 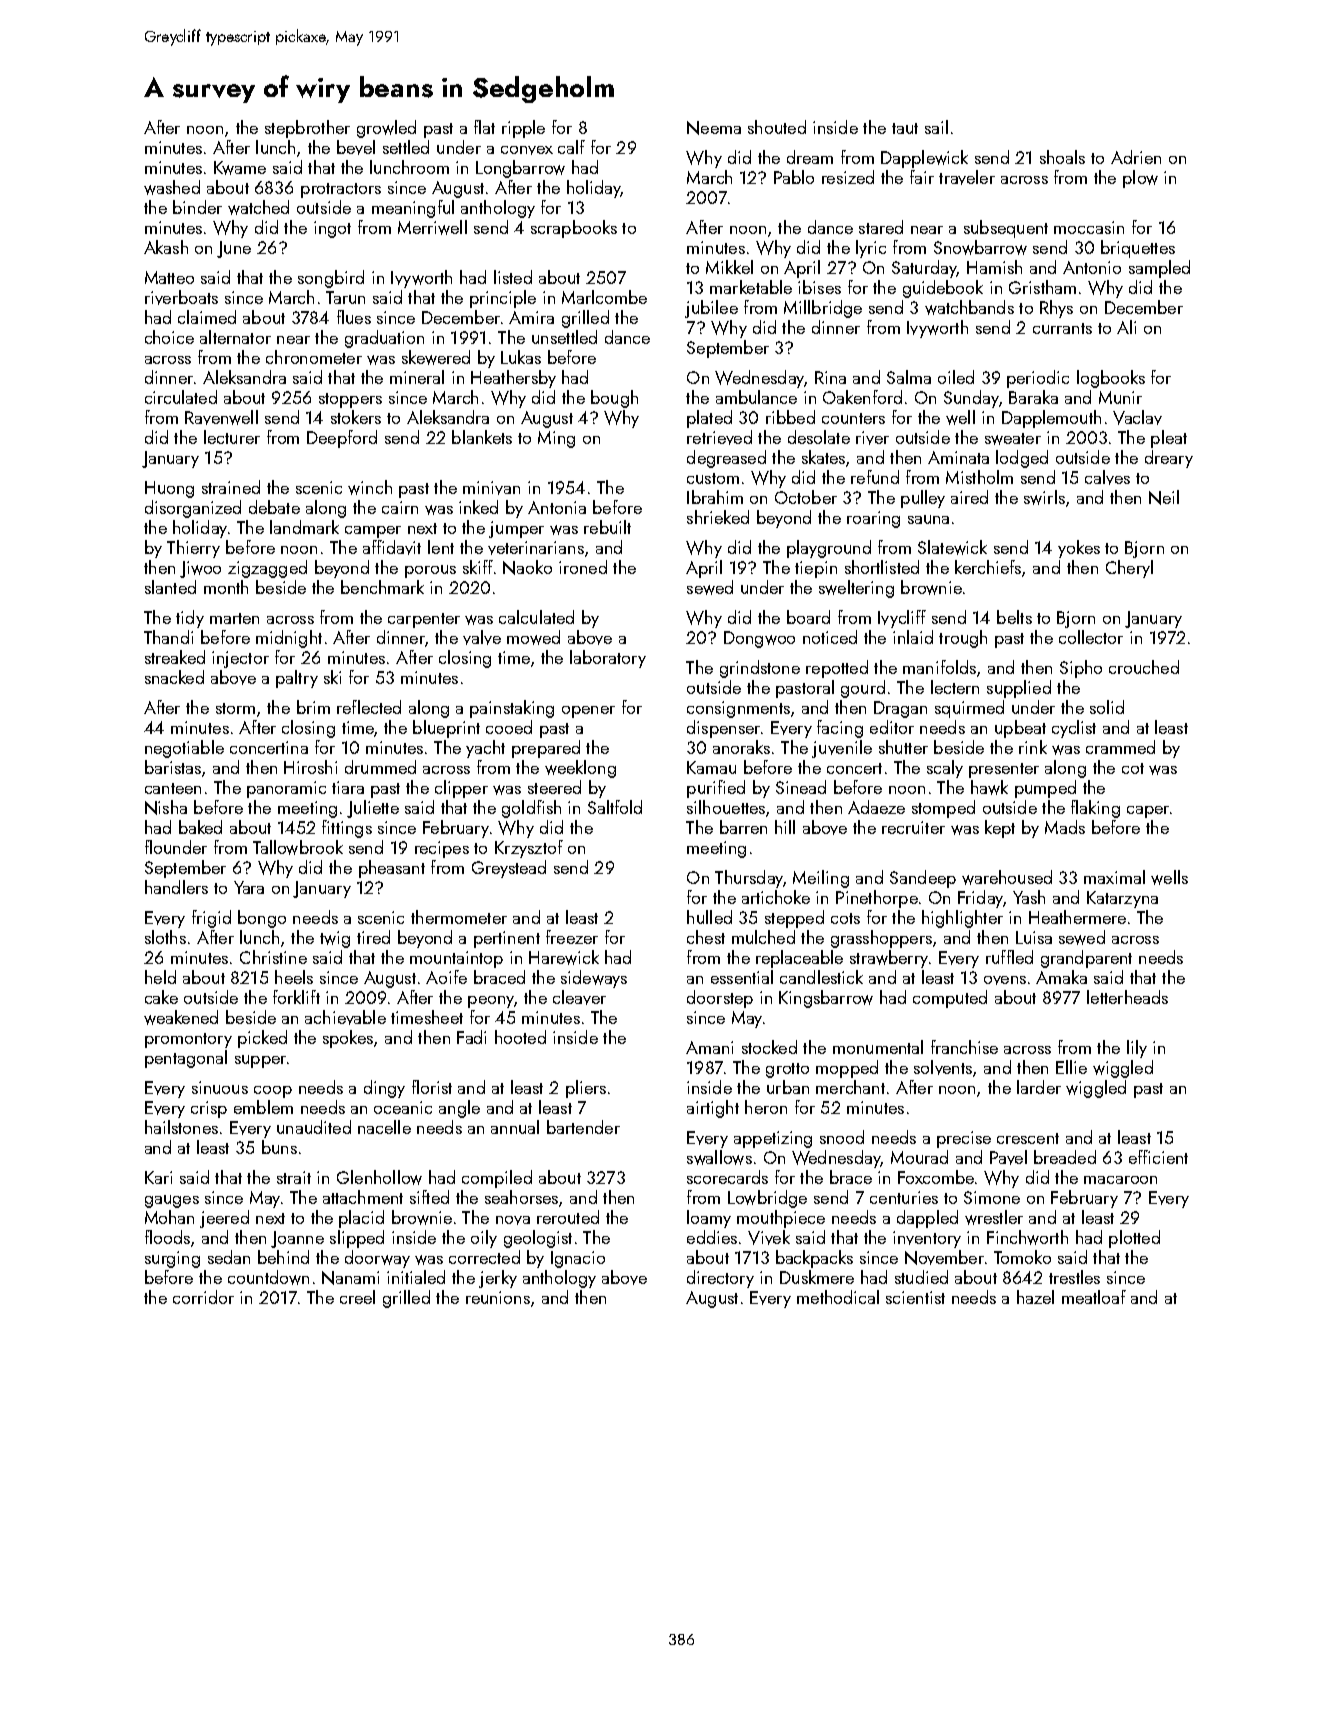 What do you see at coordinates (726, 459) in the document?
I see `degreased` at bounding box center [726, 459].
